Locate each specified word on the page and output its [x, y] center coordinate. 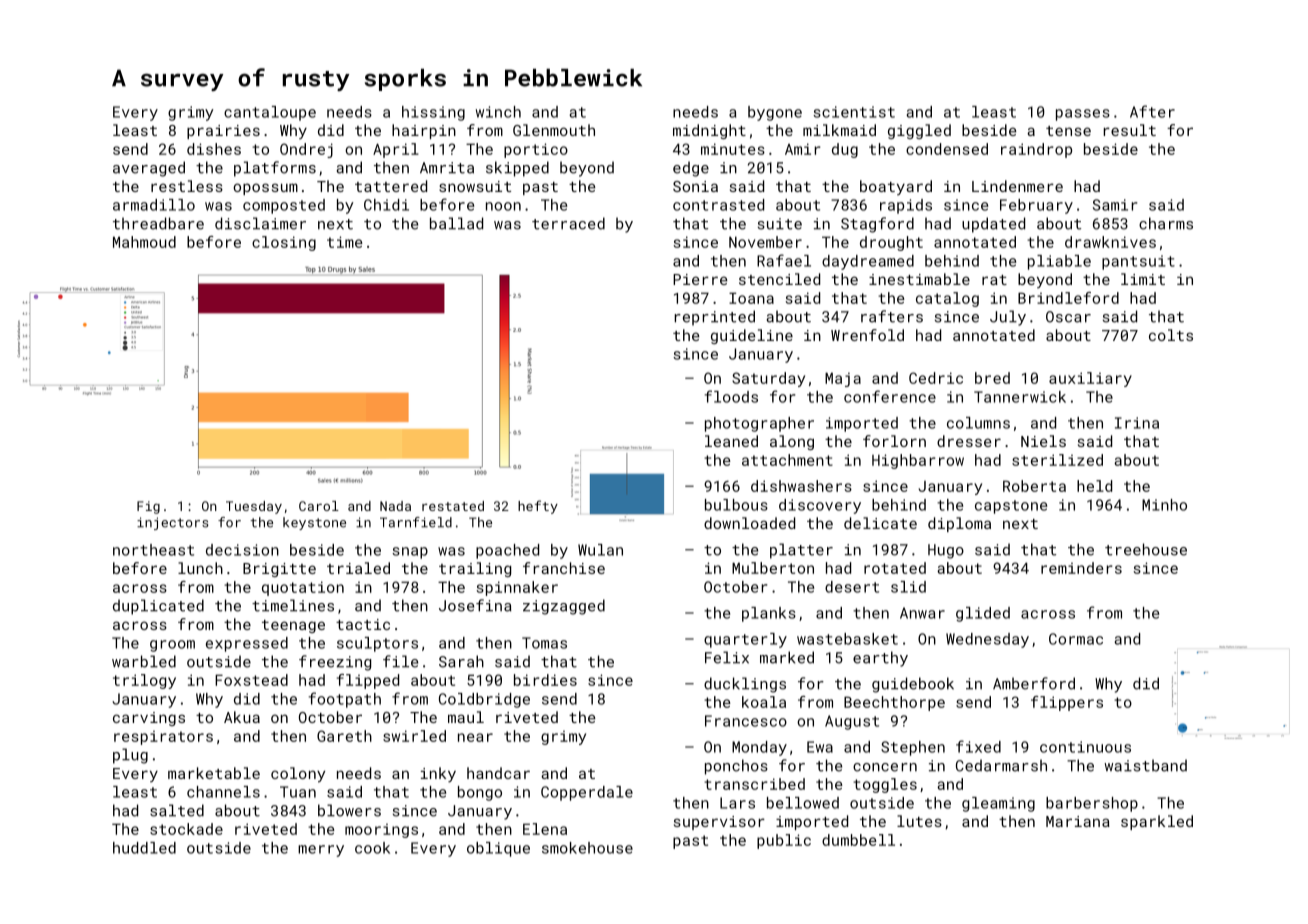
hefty [538, 507]
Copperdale [587, 793]
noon [503, 206]
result [1130, 130]
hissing [433, 113]
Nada [395, 506]
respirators [163, 738]
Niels [1043, 441]
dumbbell [858, 840]
